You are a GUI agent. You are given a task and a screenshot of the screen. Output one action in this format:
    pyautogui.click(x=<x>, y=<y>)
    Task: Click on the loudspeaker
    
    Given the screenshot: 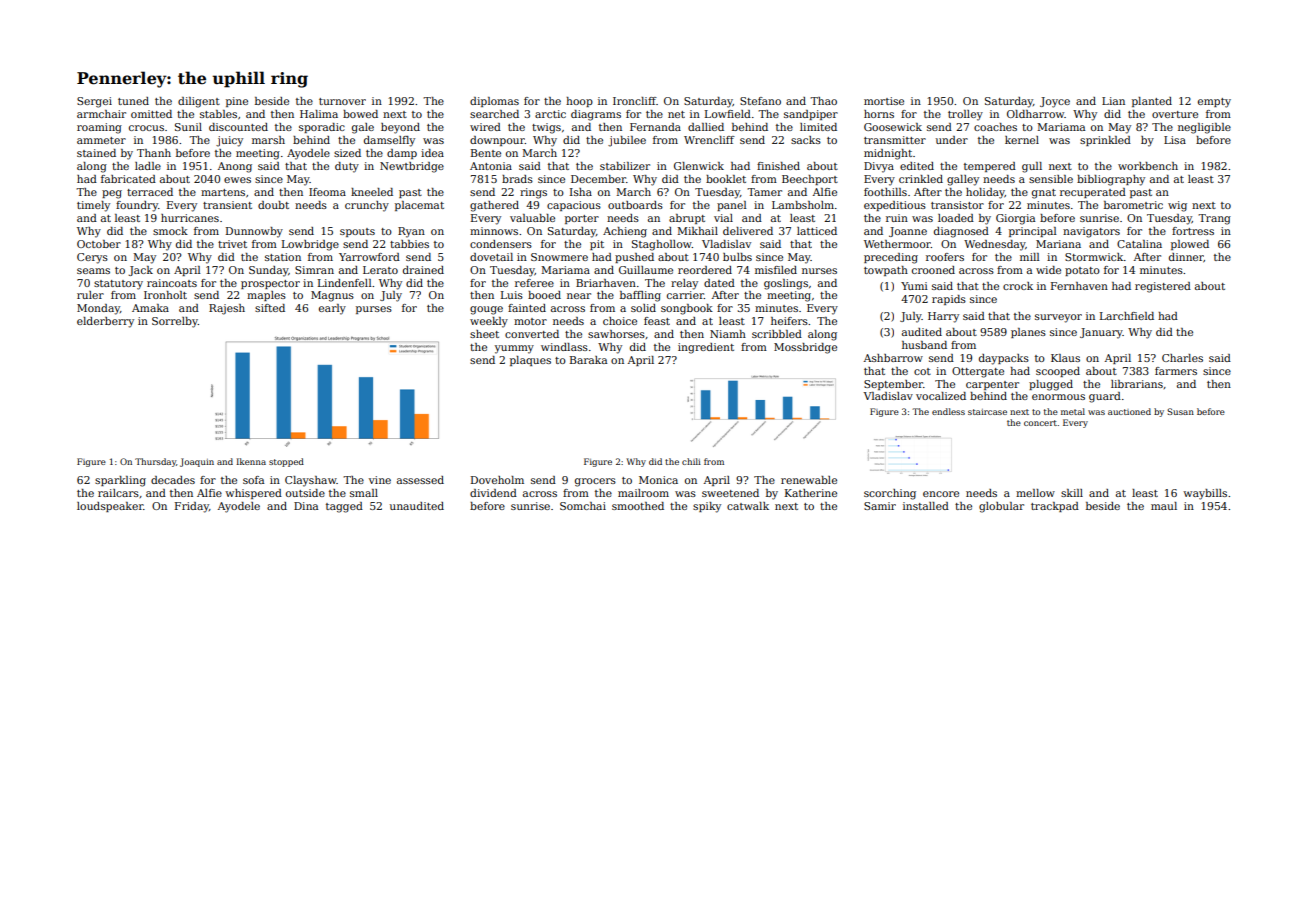 What is the action you would take?
    pyautogui.click(x=110, y=507)
